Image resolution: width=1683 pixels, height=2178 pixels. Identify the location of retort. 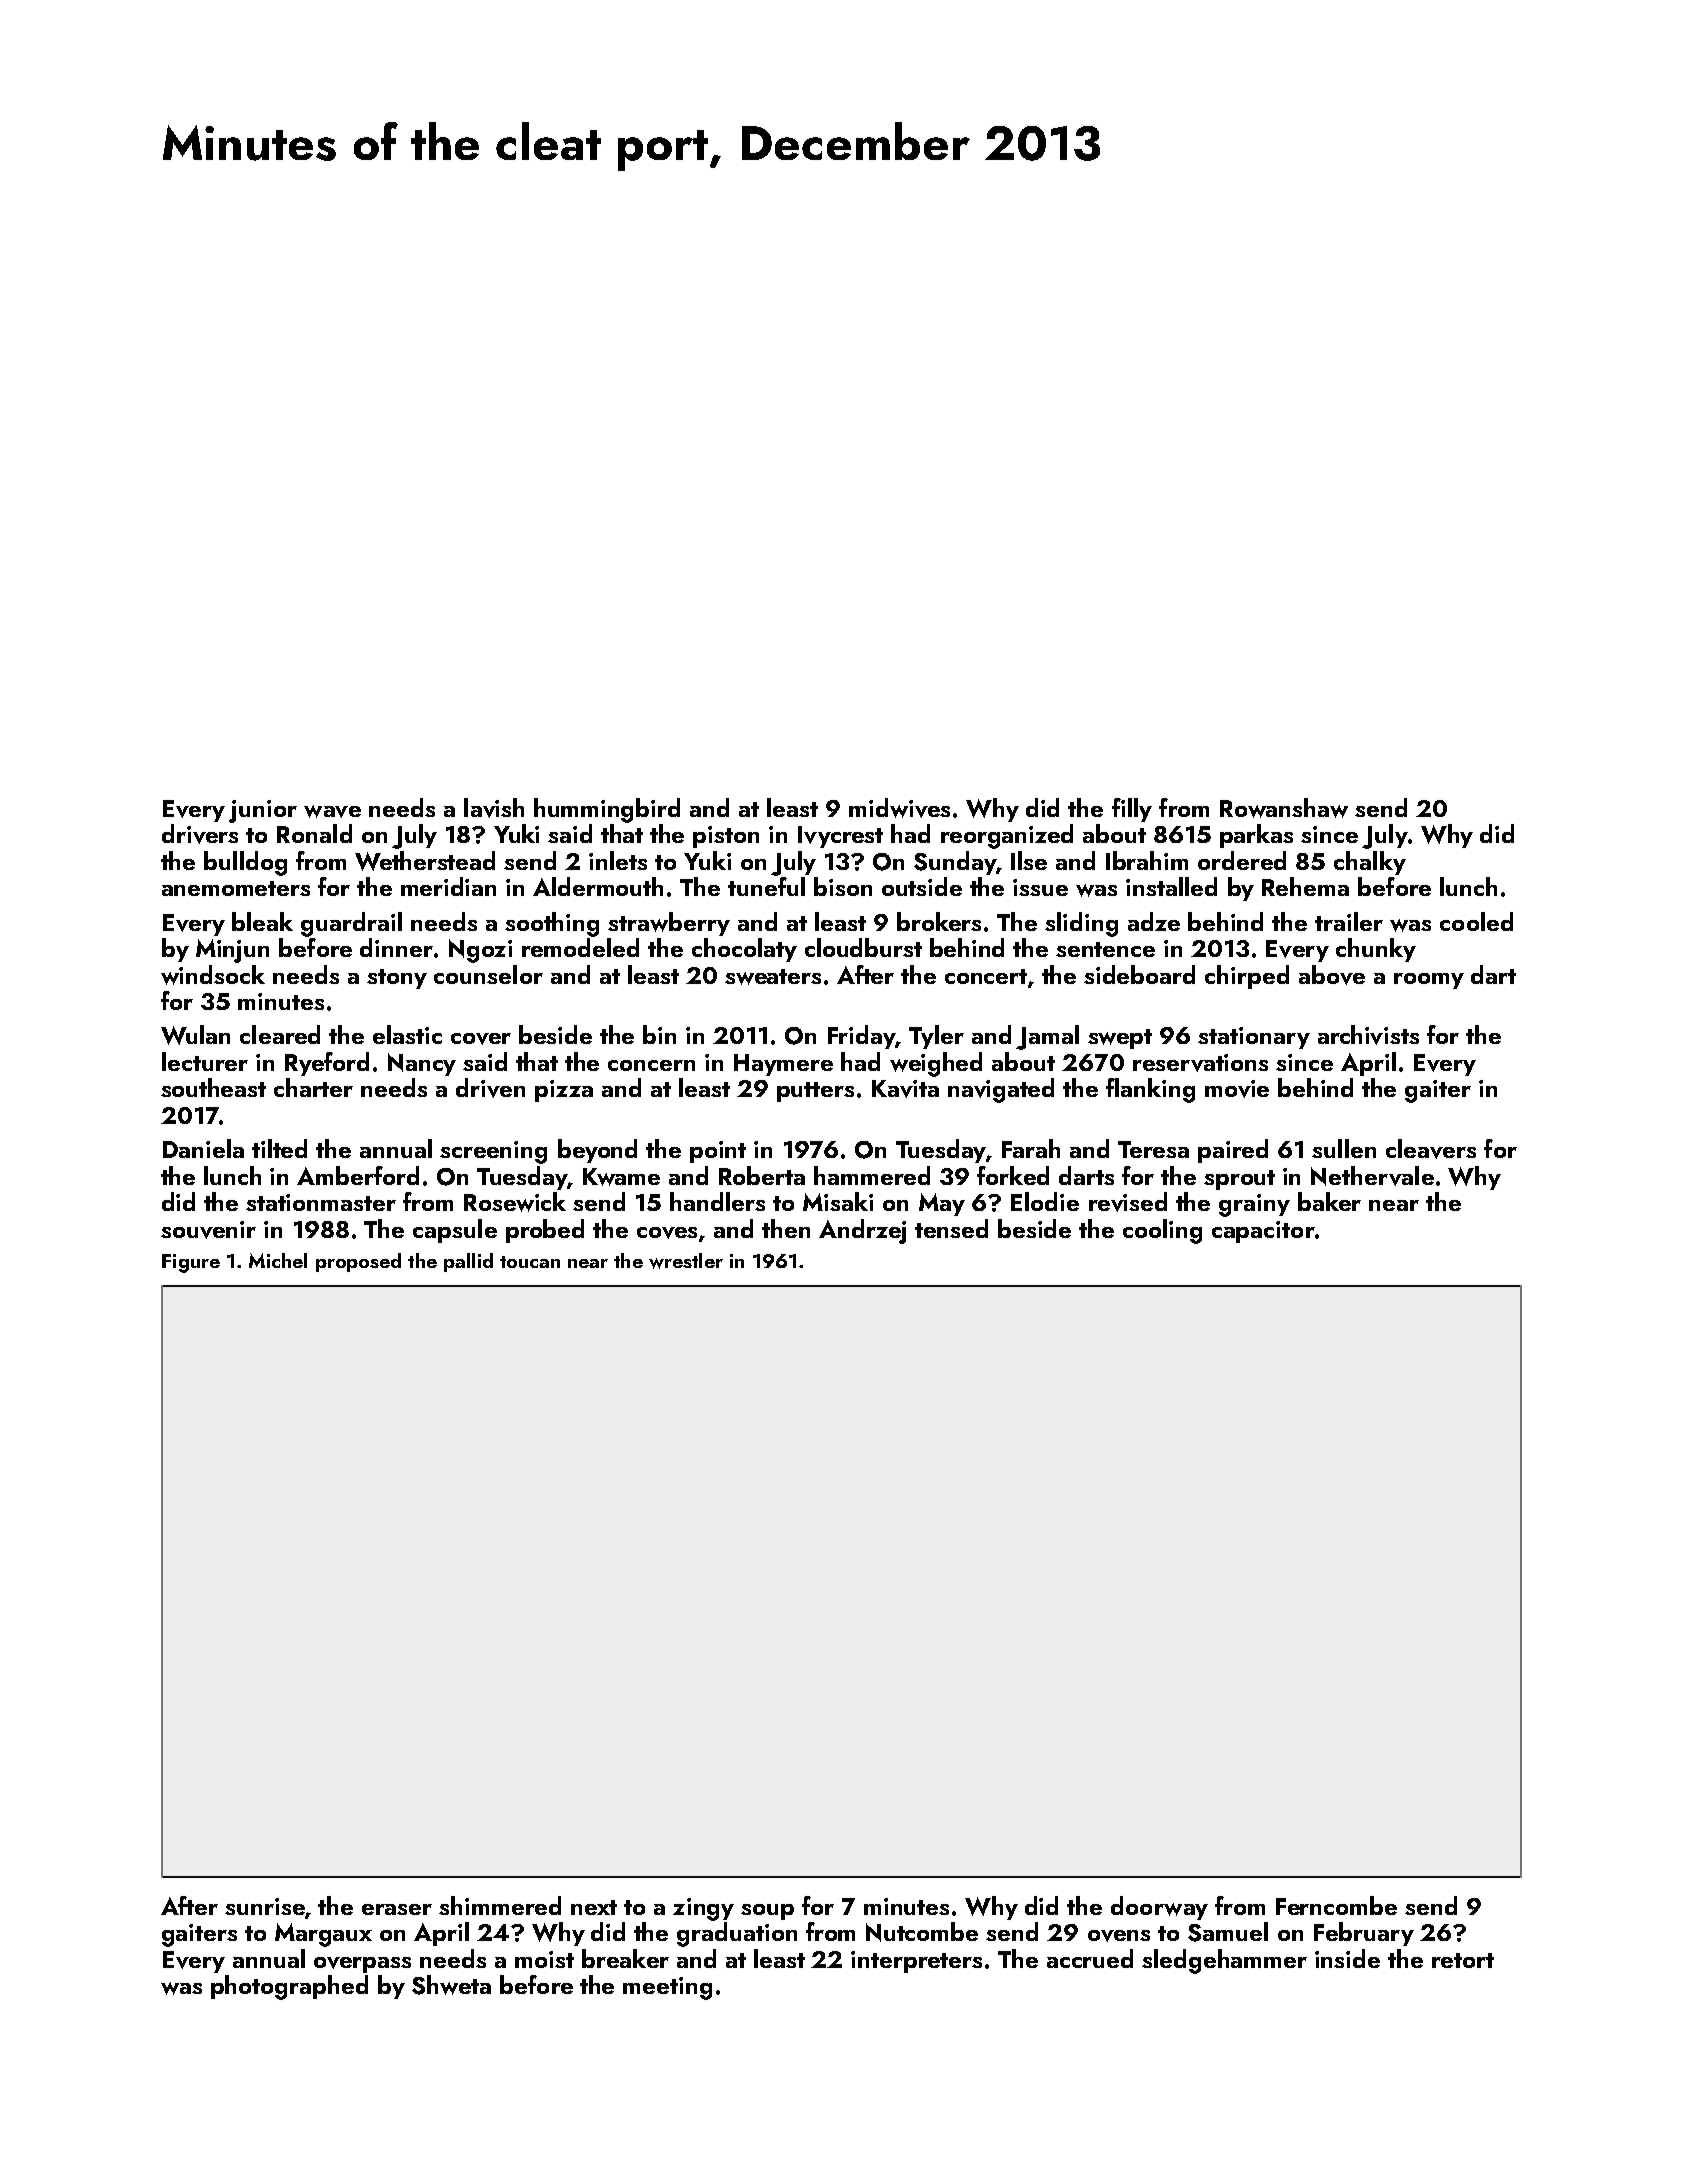
(1463, 1960).
